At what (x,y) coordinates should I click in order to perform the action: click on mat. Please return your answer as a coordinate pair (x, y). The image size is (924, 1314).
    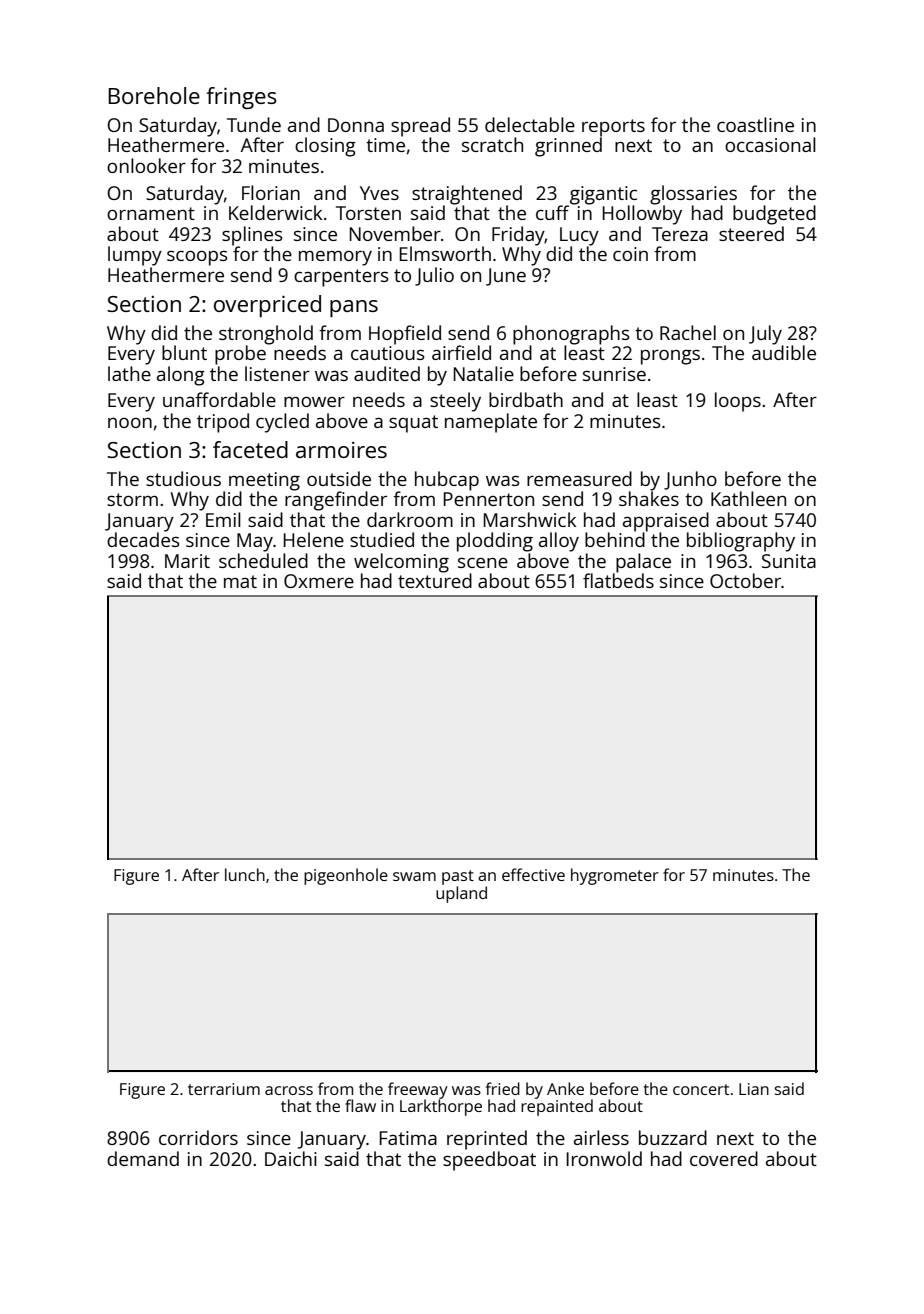
    Looking at the image, I should click on (240, 581).
